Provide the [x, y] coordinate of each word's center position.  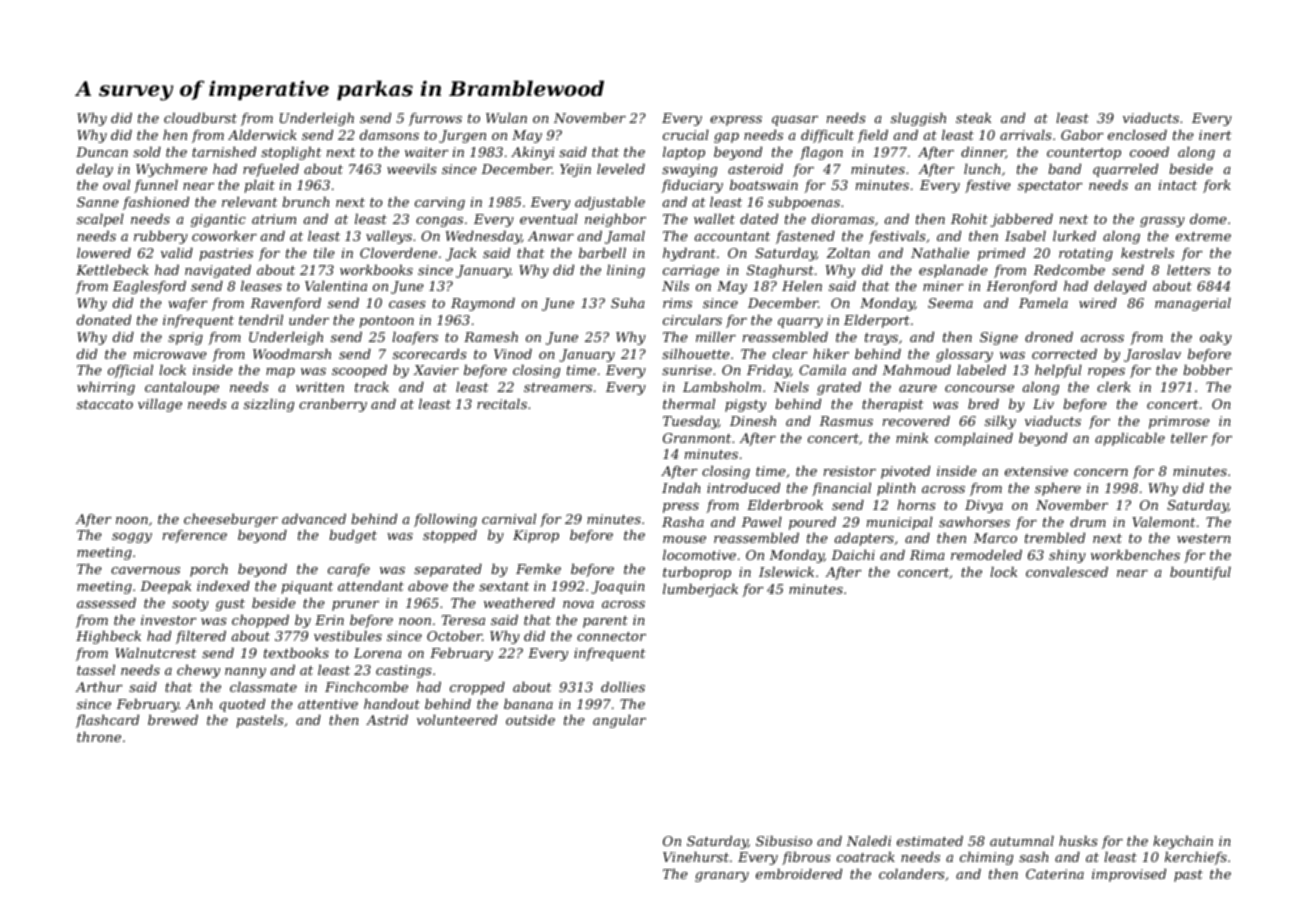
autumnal [1022, 841]
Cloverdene [398, 253]
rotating [1086, 254]
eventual [549, 219]
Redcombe [1069, 270]
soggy [132, 538]
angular [619, 721]
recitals [502, 404]
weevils [412, 169]
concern [1101, 472]
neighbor [615, 220]
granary [722, 877]
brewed [173, 720]
